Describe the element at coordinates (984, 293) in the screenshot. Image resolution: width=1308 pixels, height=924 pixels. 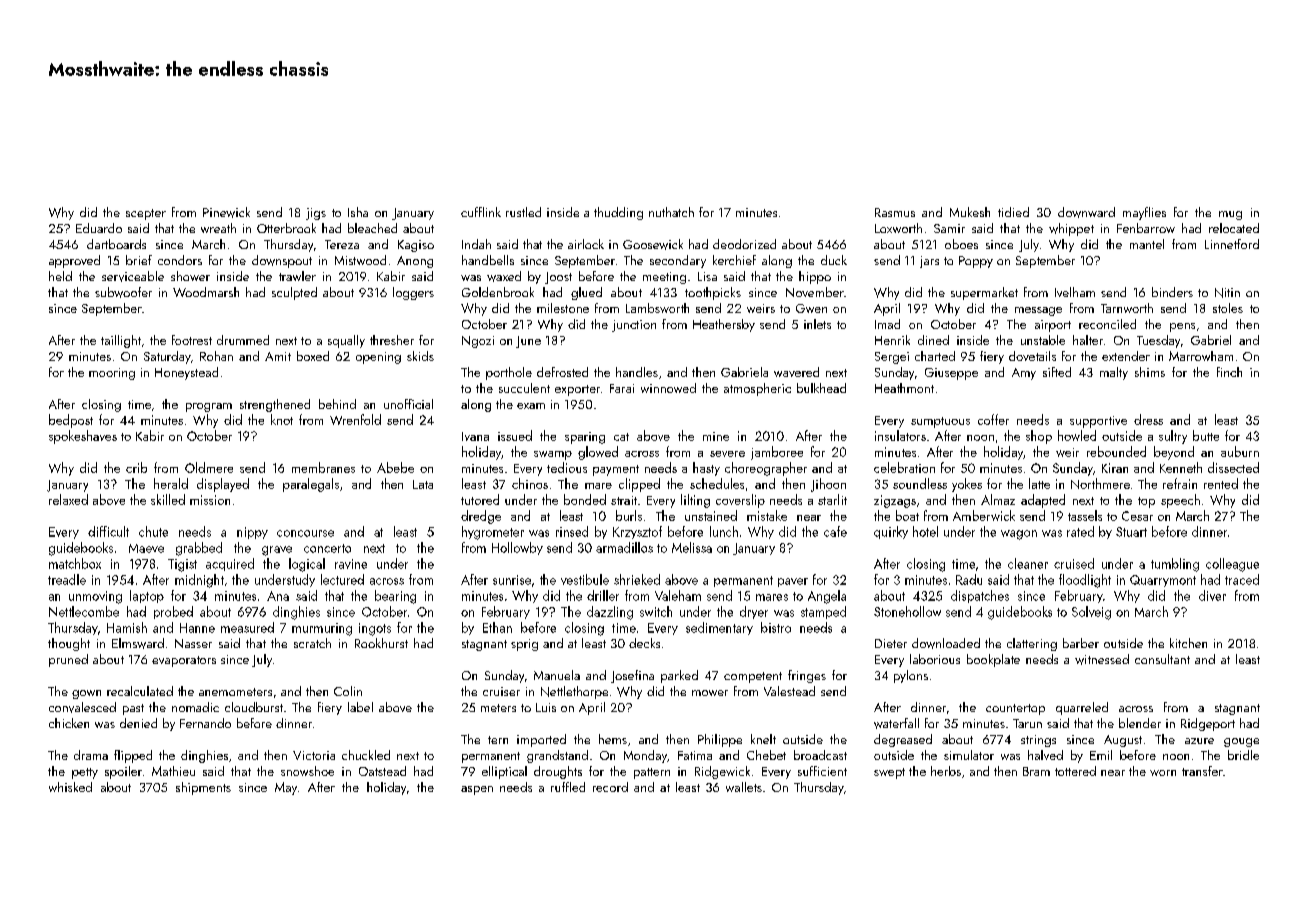
I see `supermarket` at that location.
